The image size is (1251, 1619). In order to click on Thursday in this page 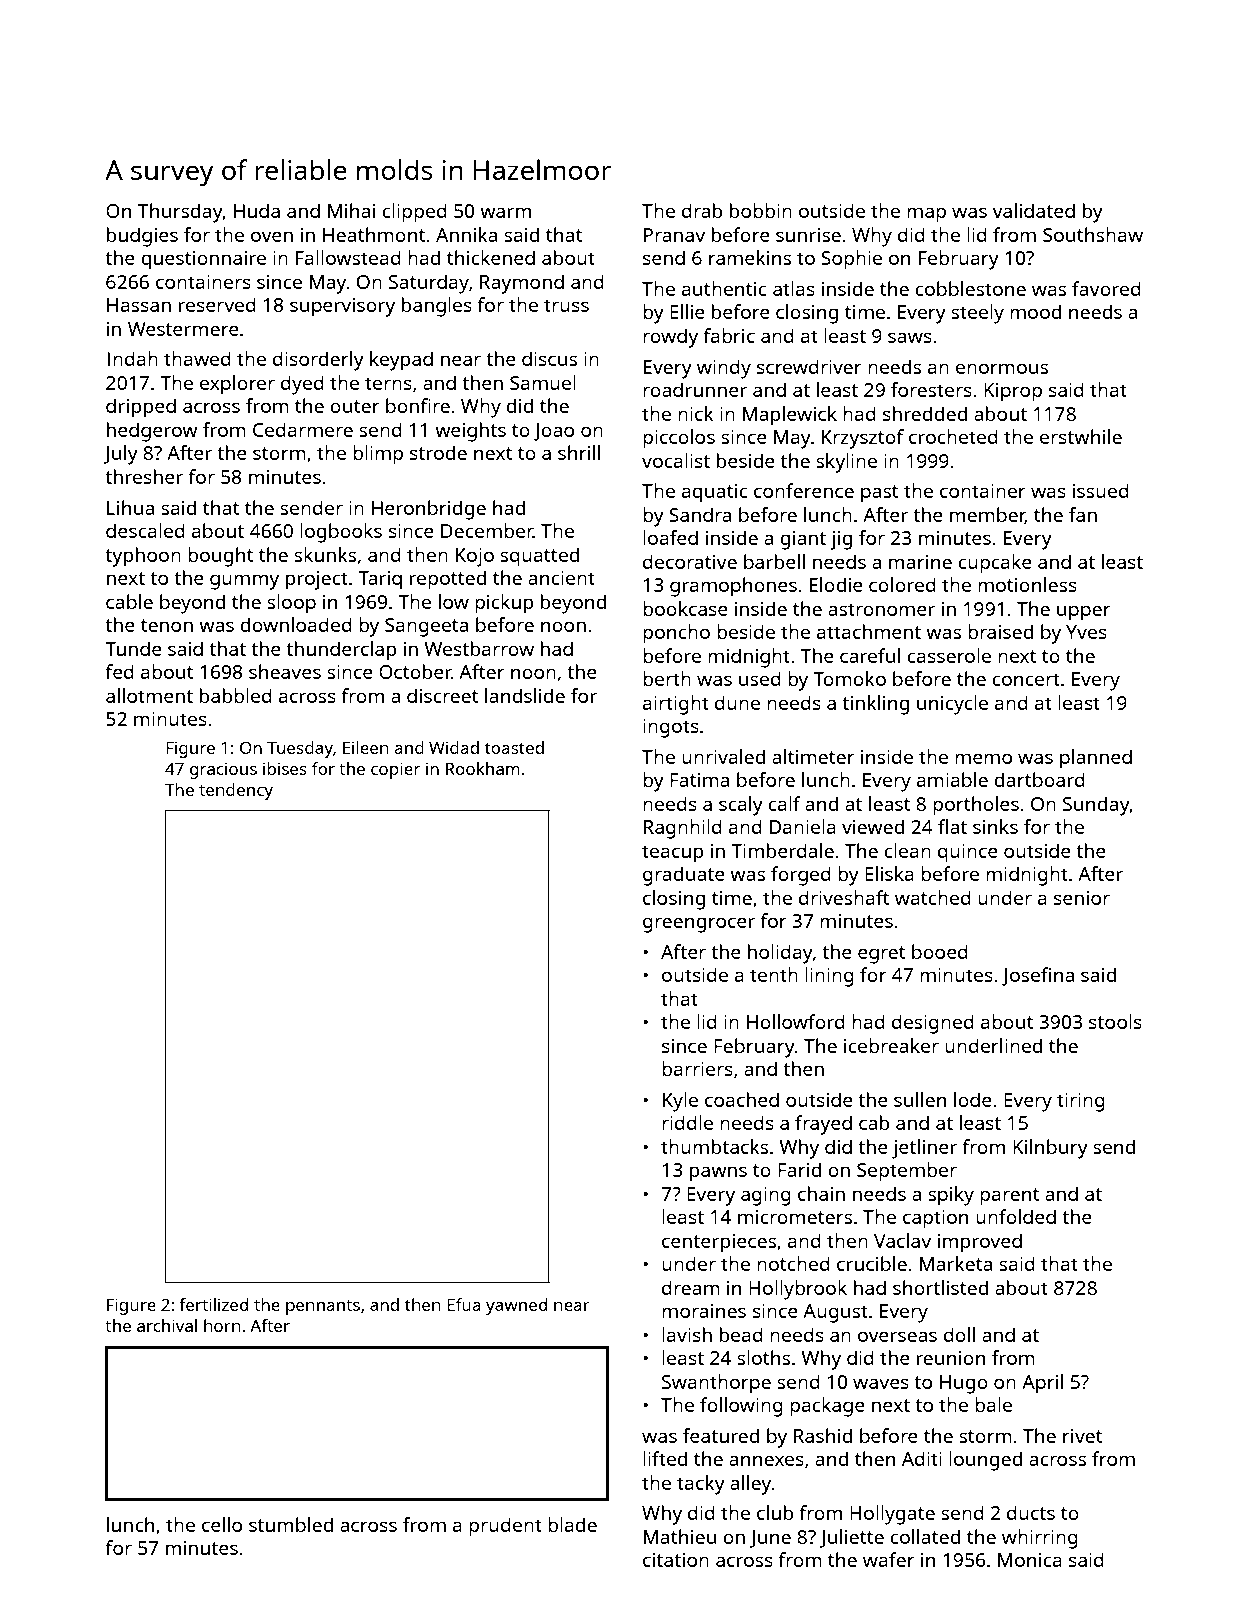, I will do `click(180, 213)`.
